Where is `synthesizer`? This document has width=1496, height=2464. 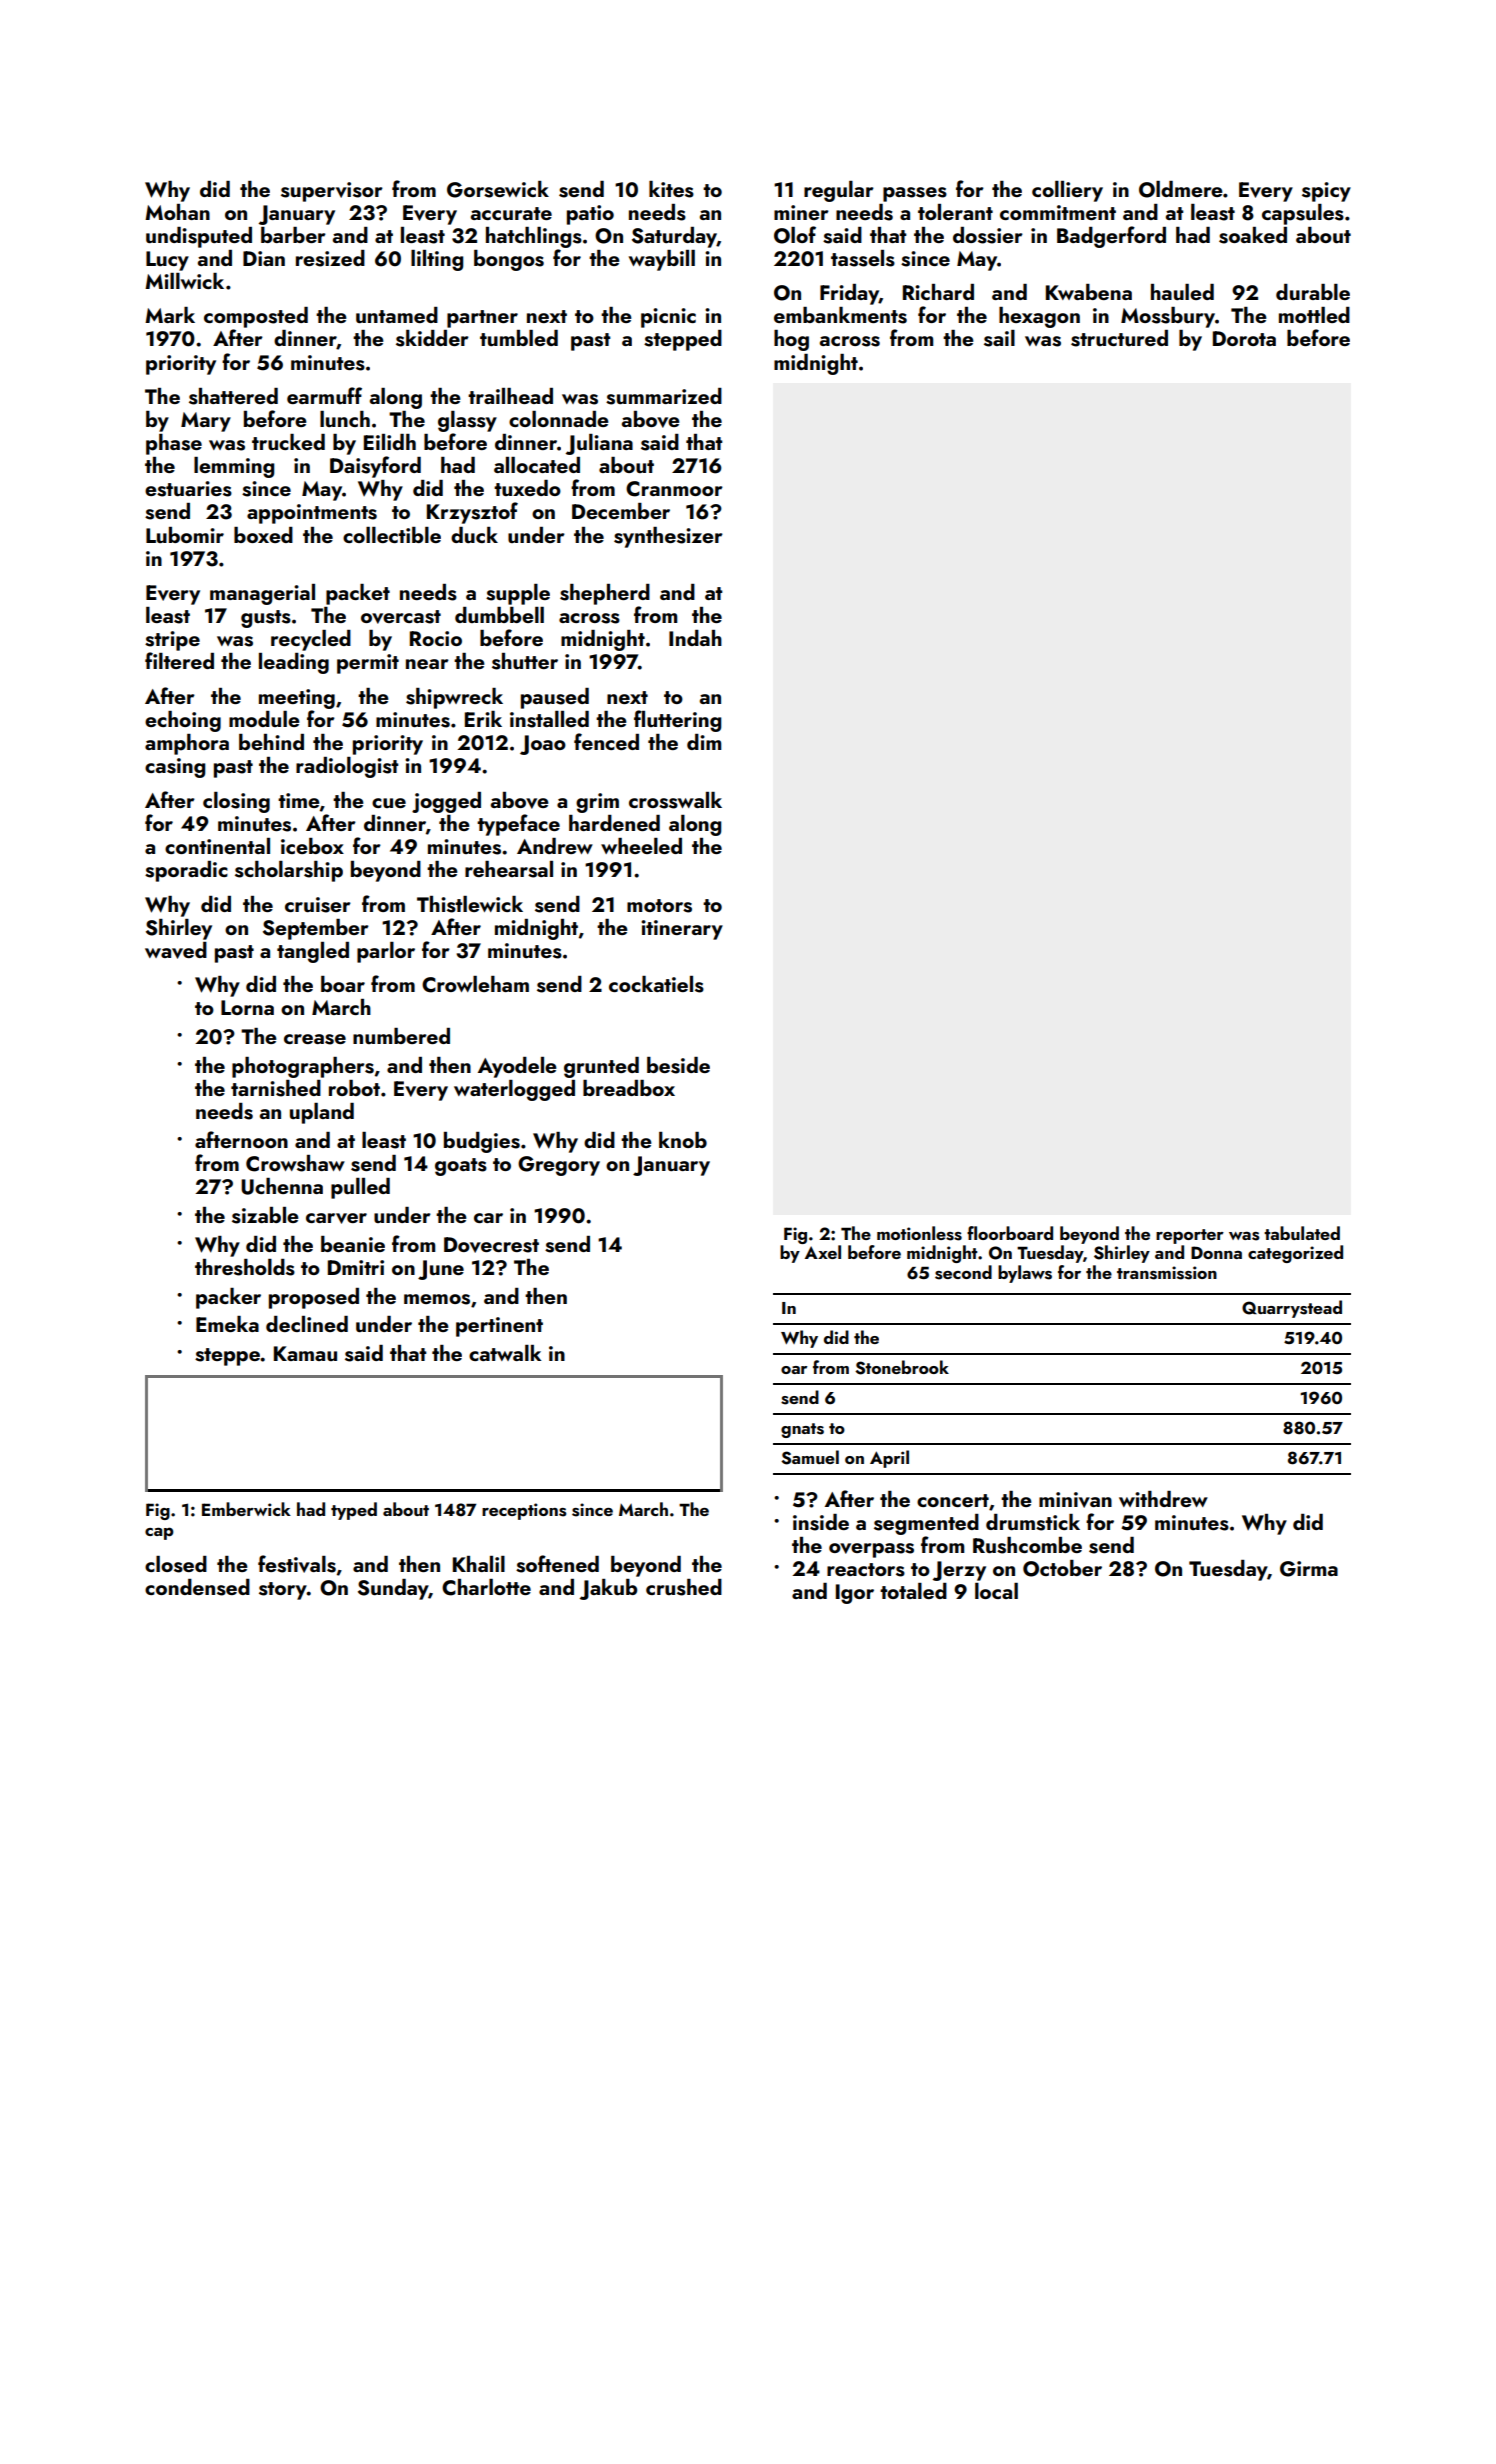
synthesizer is located at coordinates (668, 537).
